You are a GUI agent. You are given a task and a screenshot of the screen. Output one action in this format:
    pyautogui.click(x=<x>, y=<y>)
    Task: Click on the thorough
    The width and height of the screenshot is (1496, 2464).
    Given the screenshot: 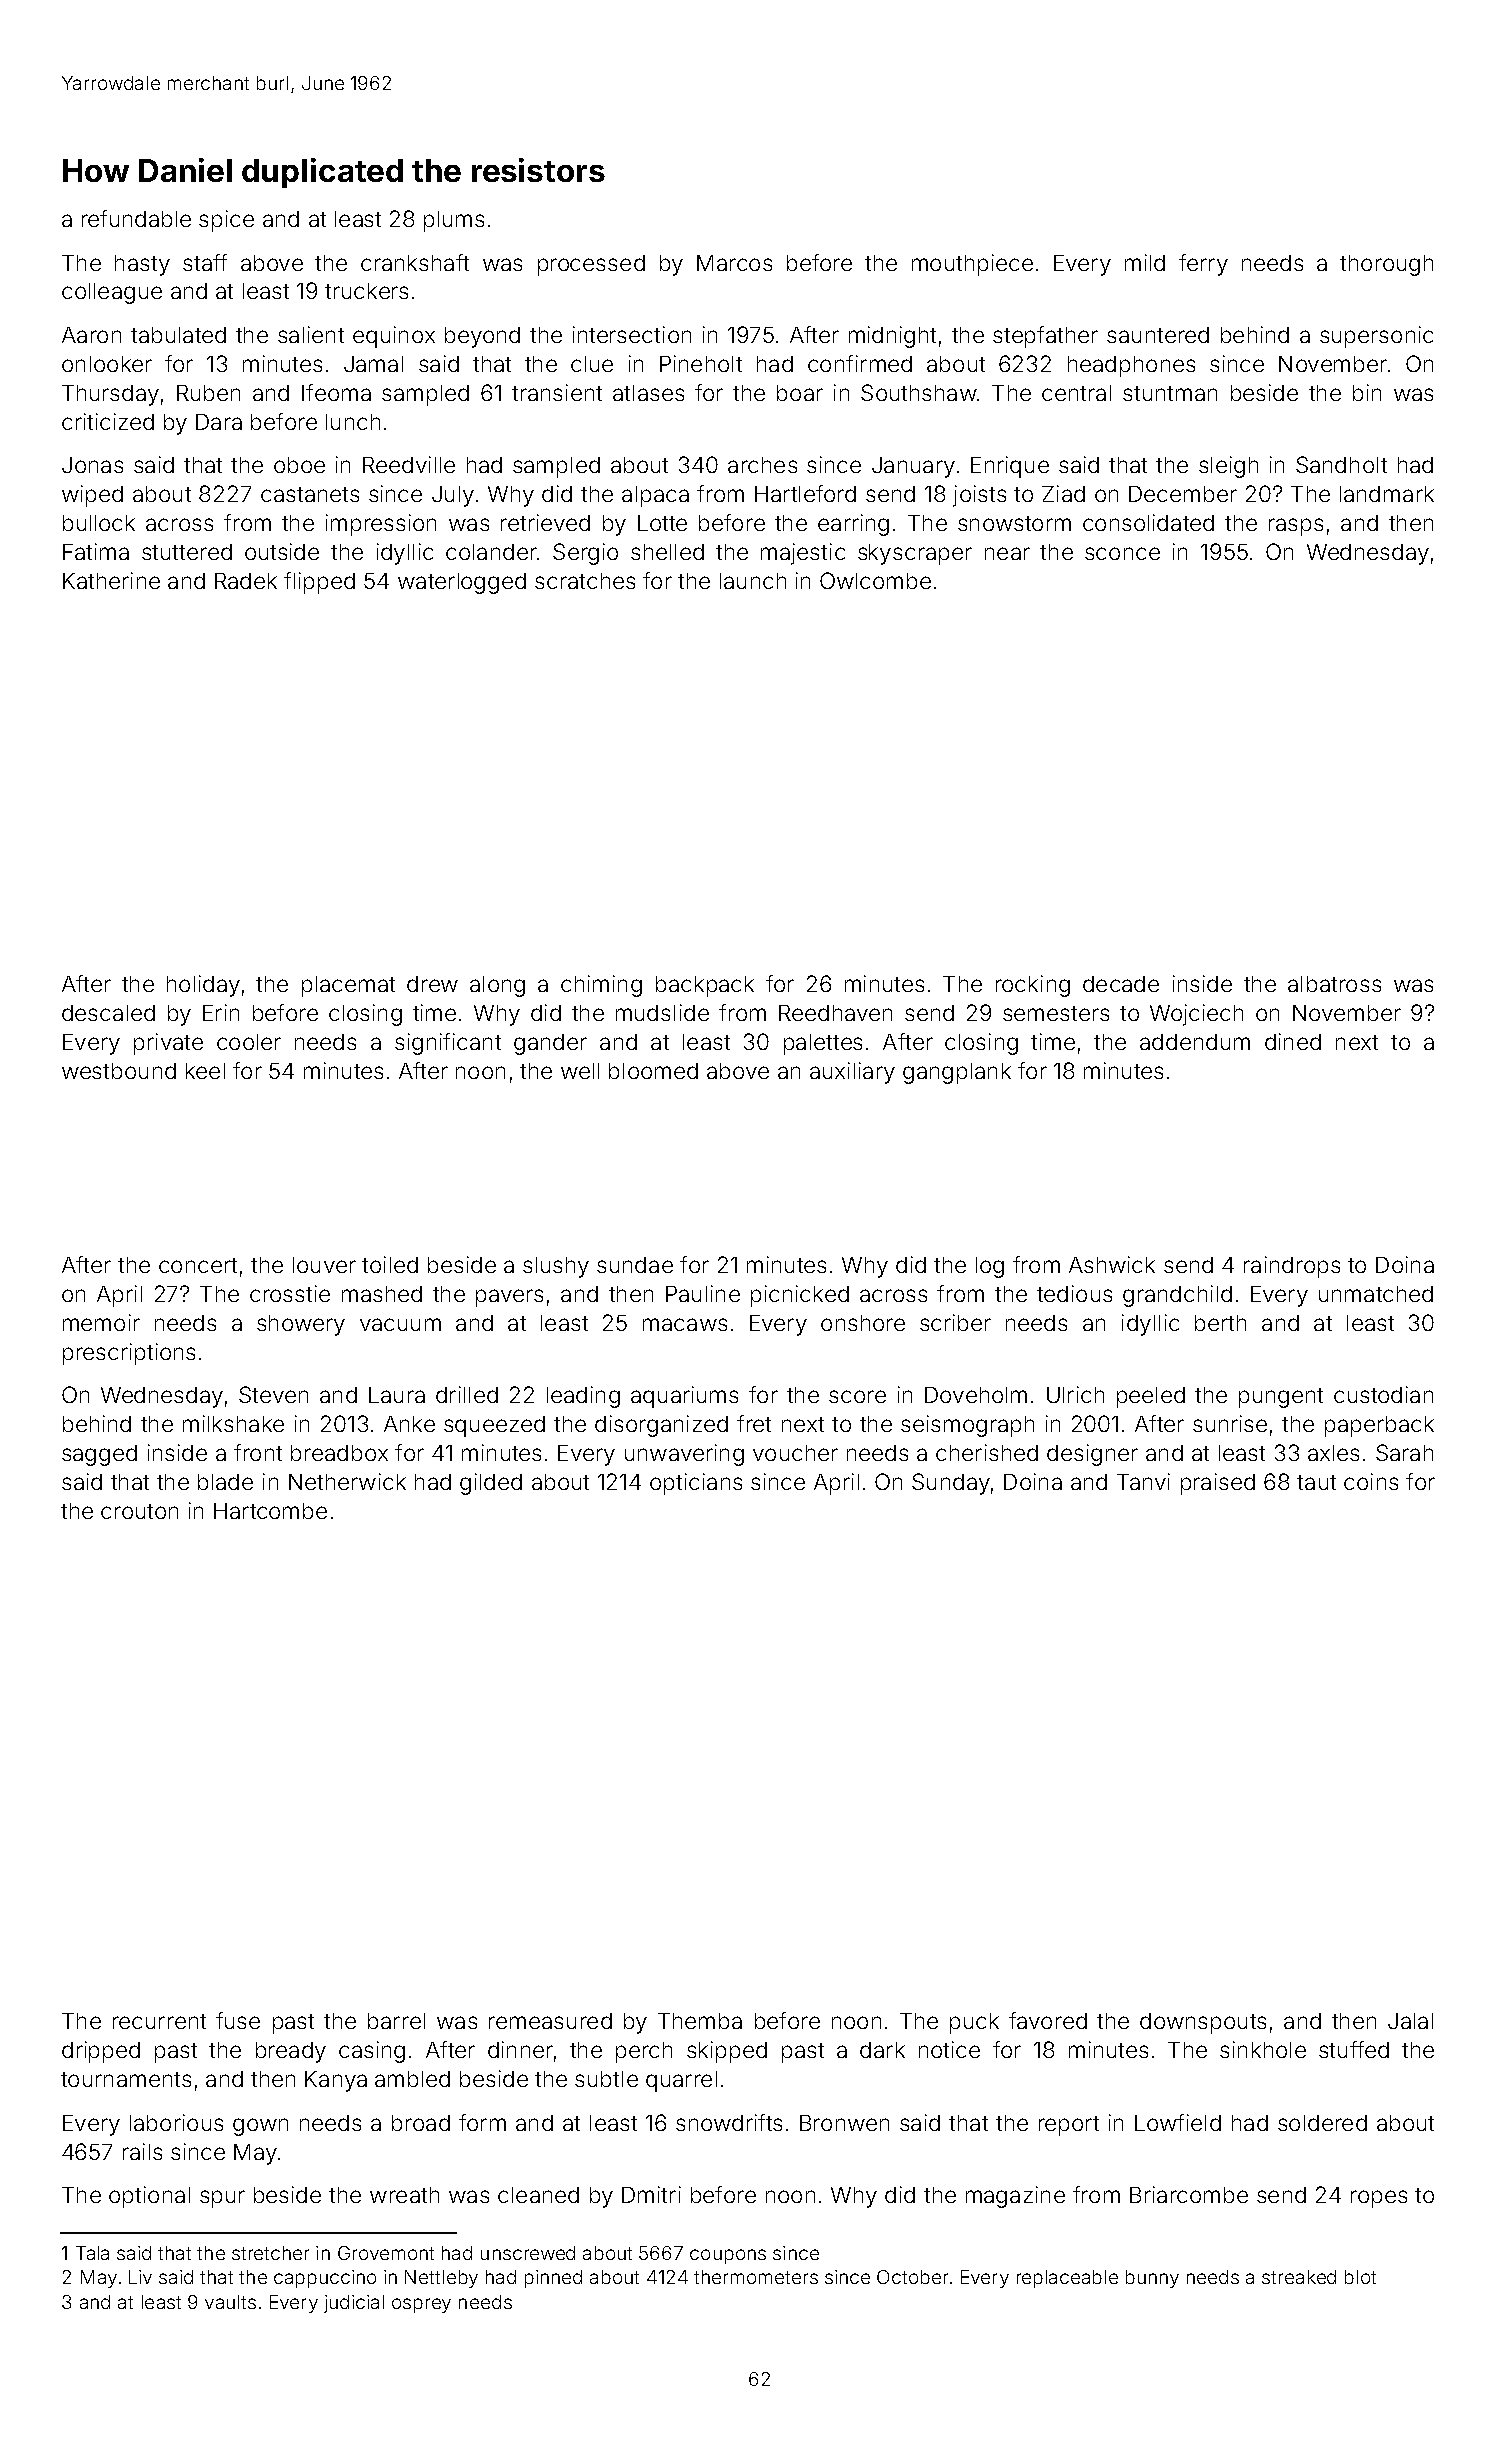 What is the action you would take?
    pyautogui.click(x=1386, y=265)
